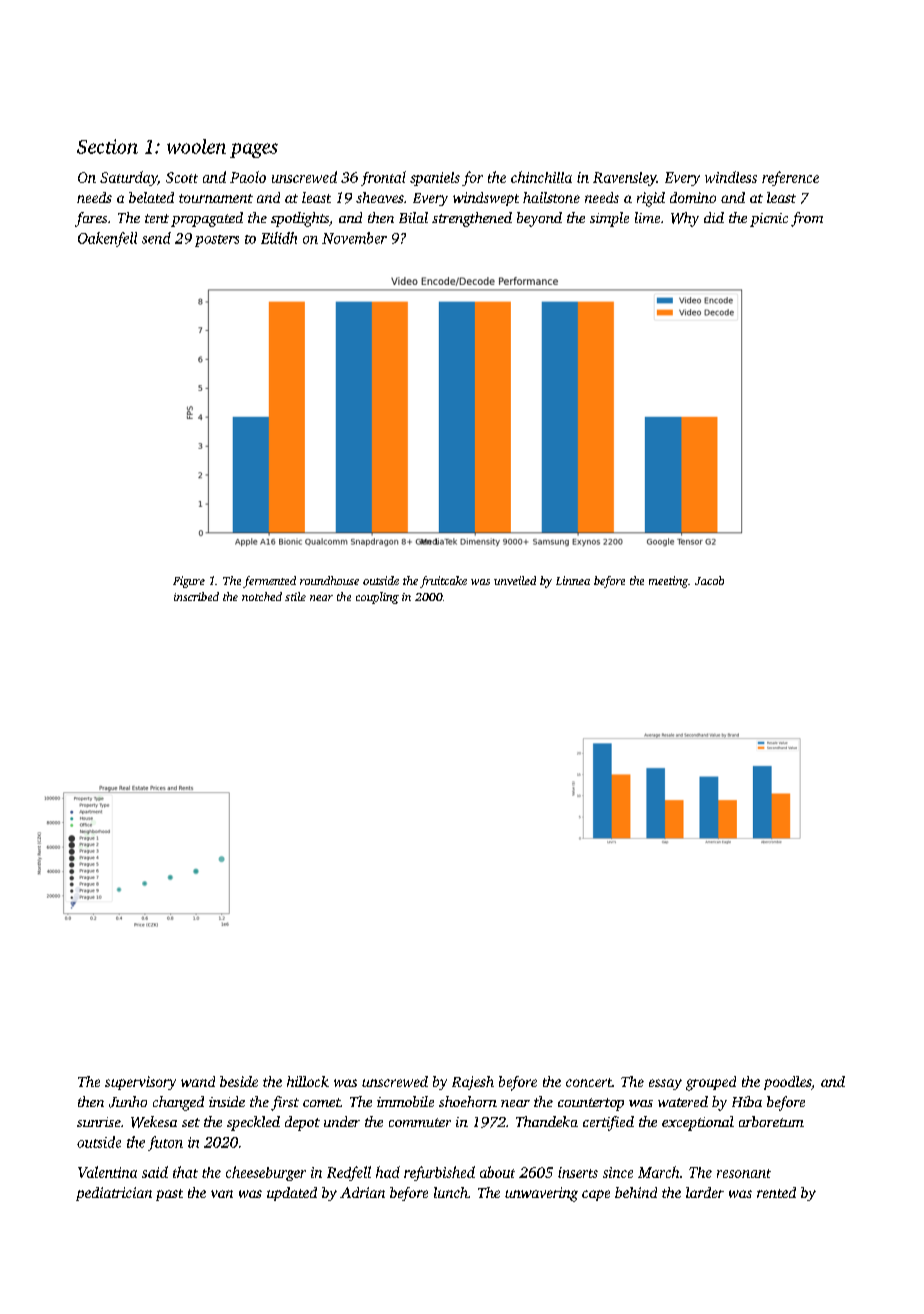  I want to click on poodles, so click(787, 1083).
